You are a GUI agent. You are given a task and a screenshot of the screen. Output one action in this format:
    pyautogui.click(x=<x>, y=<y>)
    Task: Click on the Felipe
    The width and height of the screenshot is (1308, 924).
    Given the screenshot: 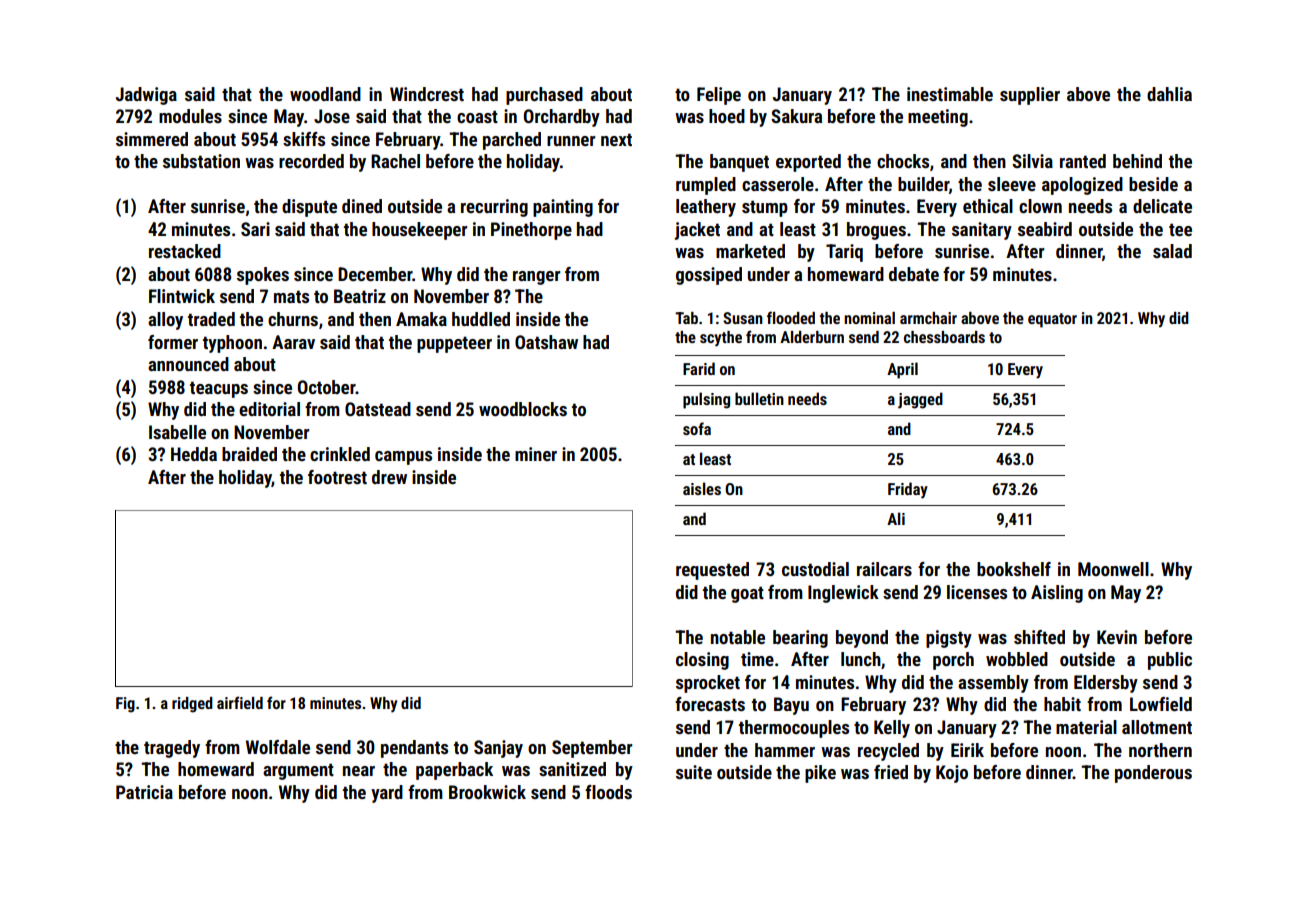 What is the action you would take?
    pyautogui.click(x=719, y=96)
